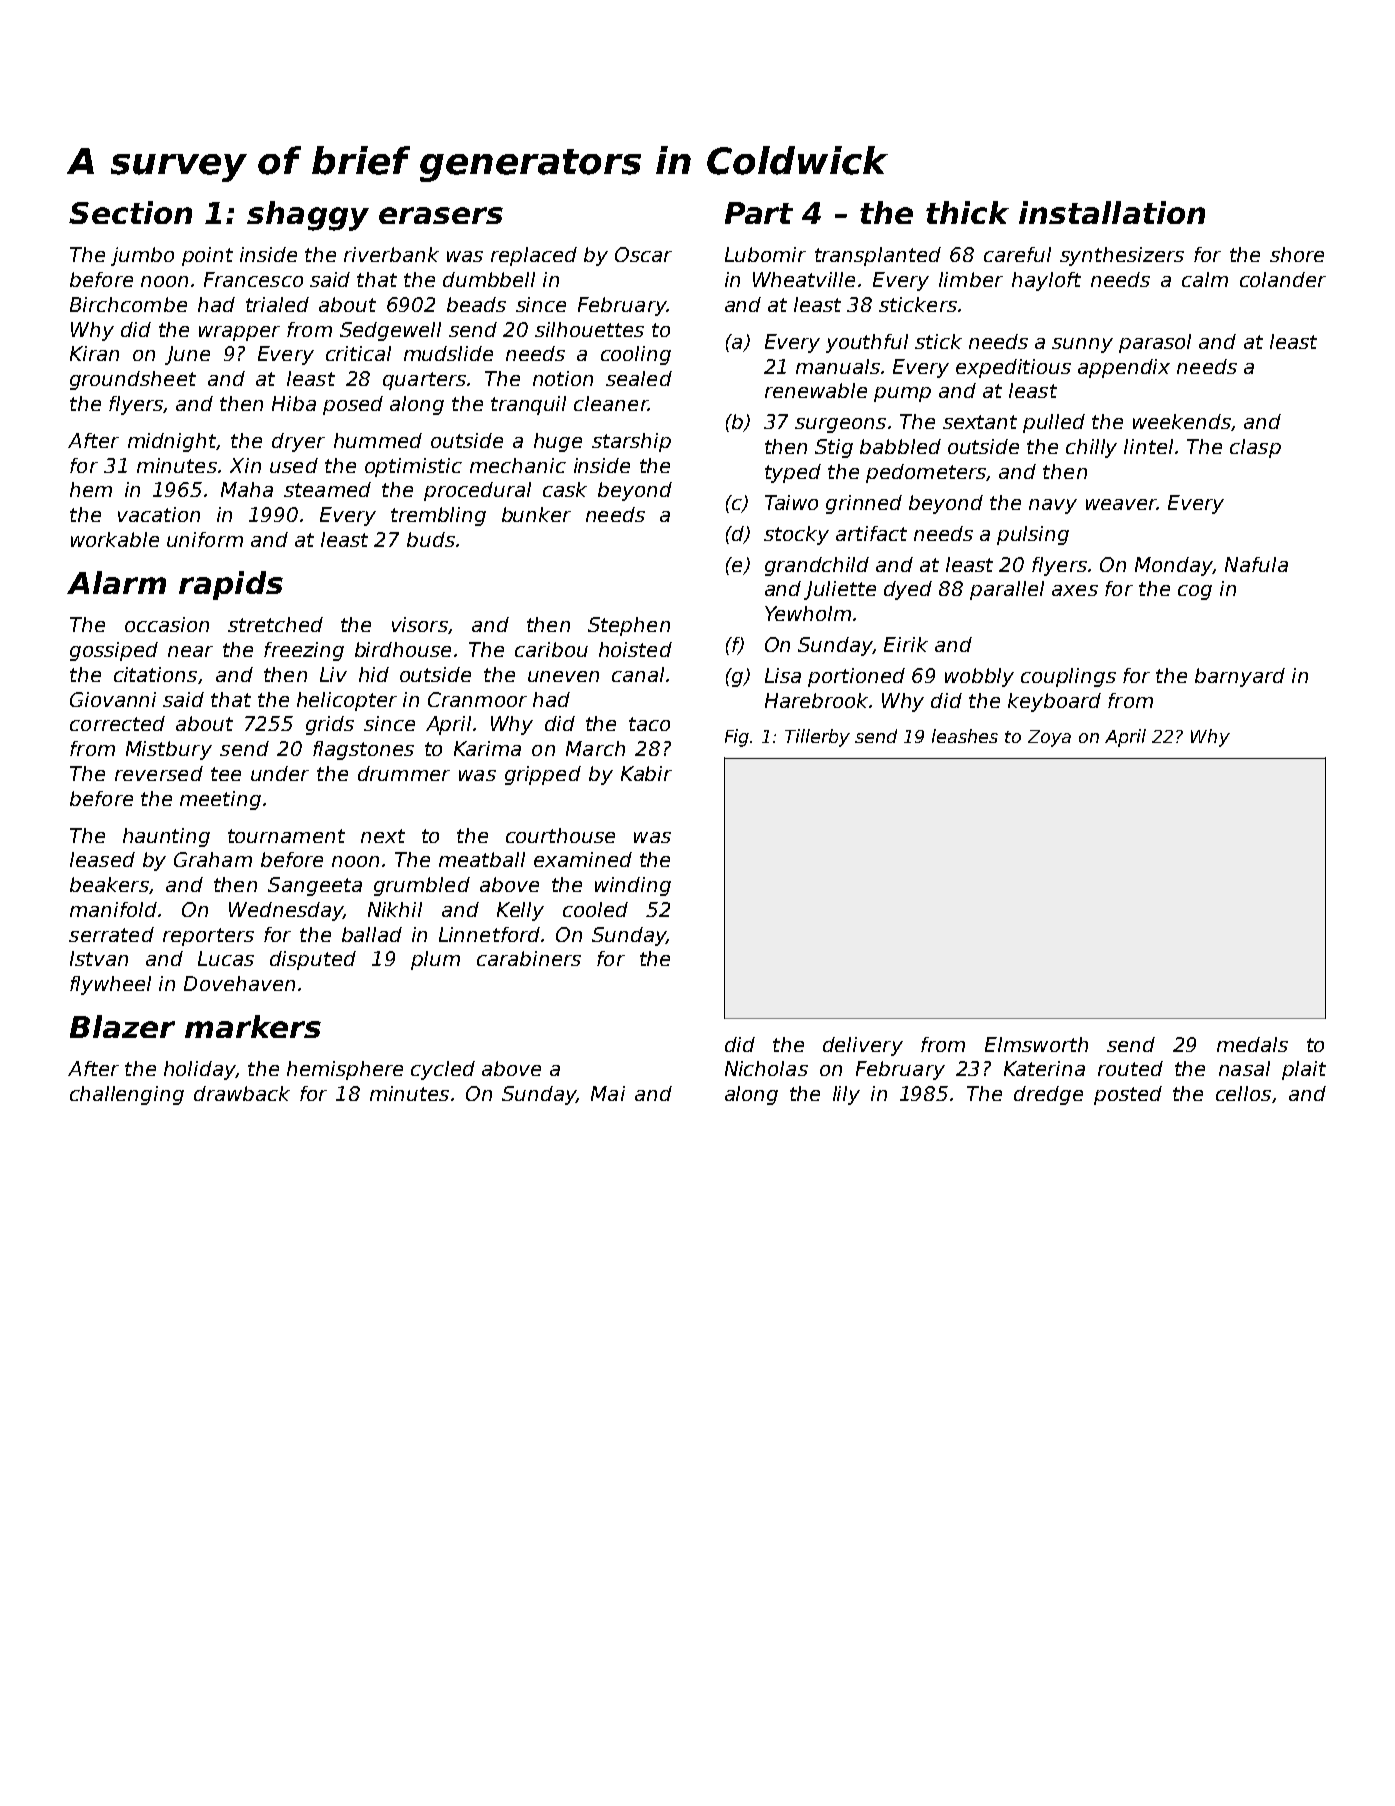  I want to click on carabiners, so click(529, 958).
